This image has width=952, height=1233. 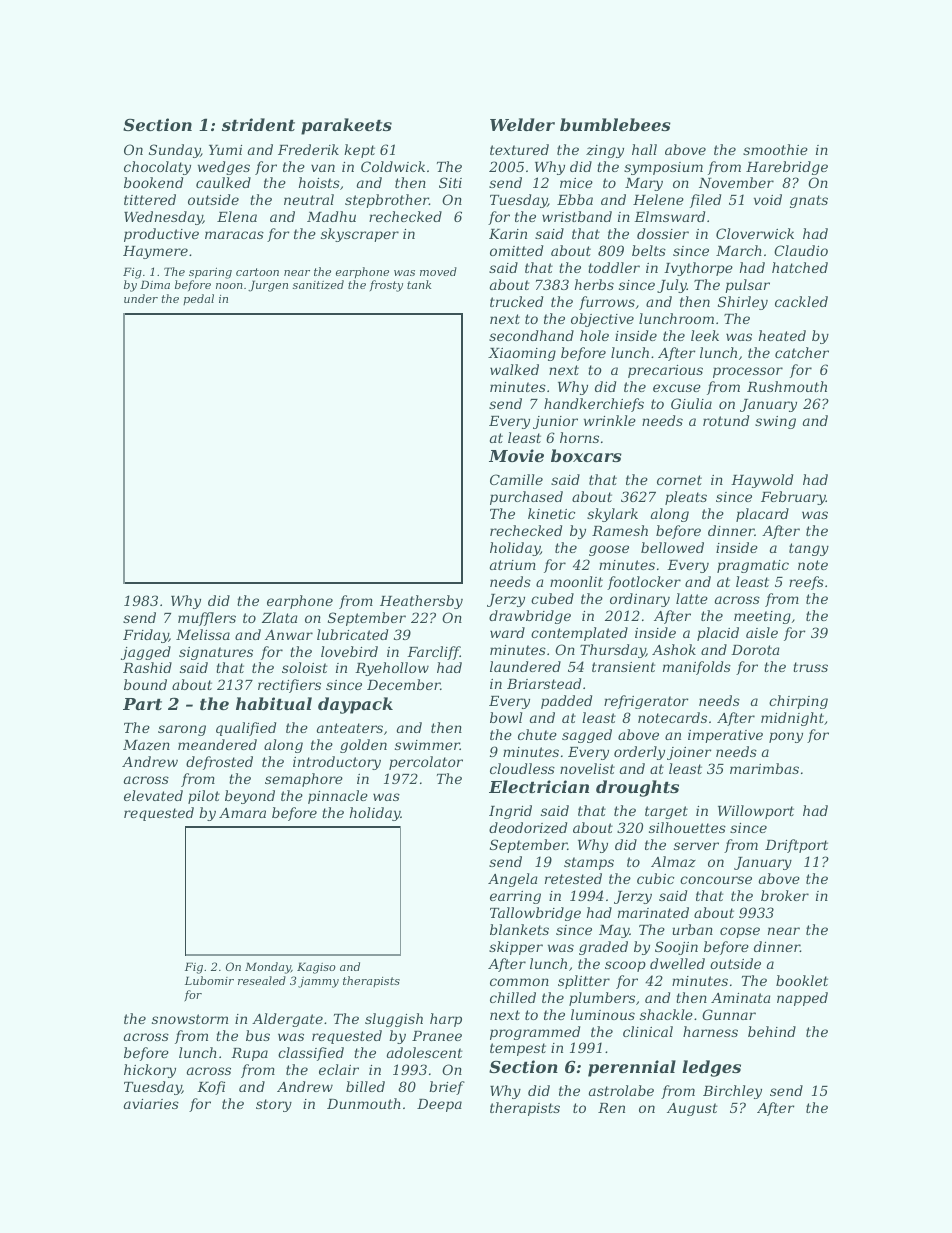 What do you see at coordinates (644, 583) in the image?
I see `footlocker` at bounding box center [644, 583].
